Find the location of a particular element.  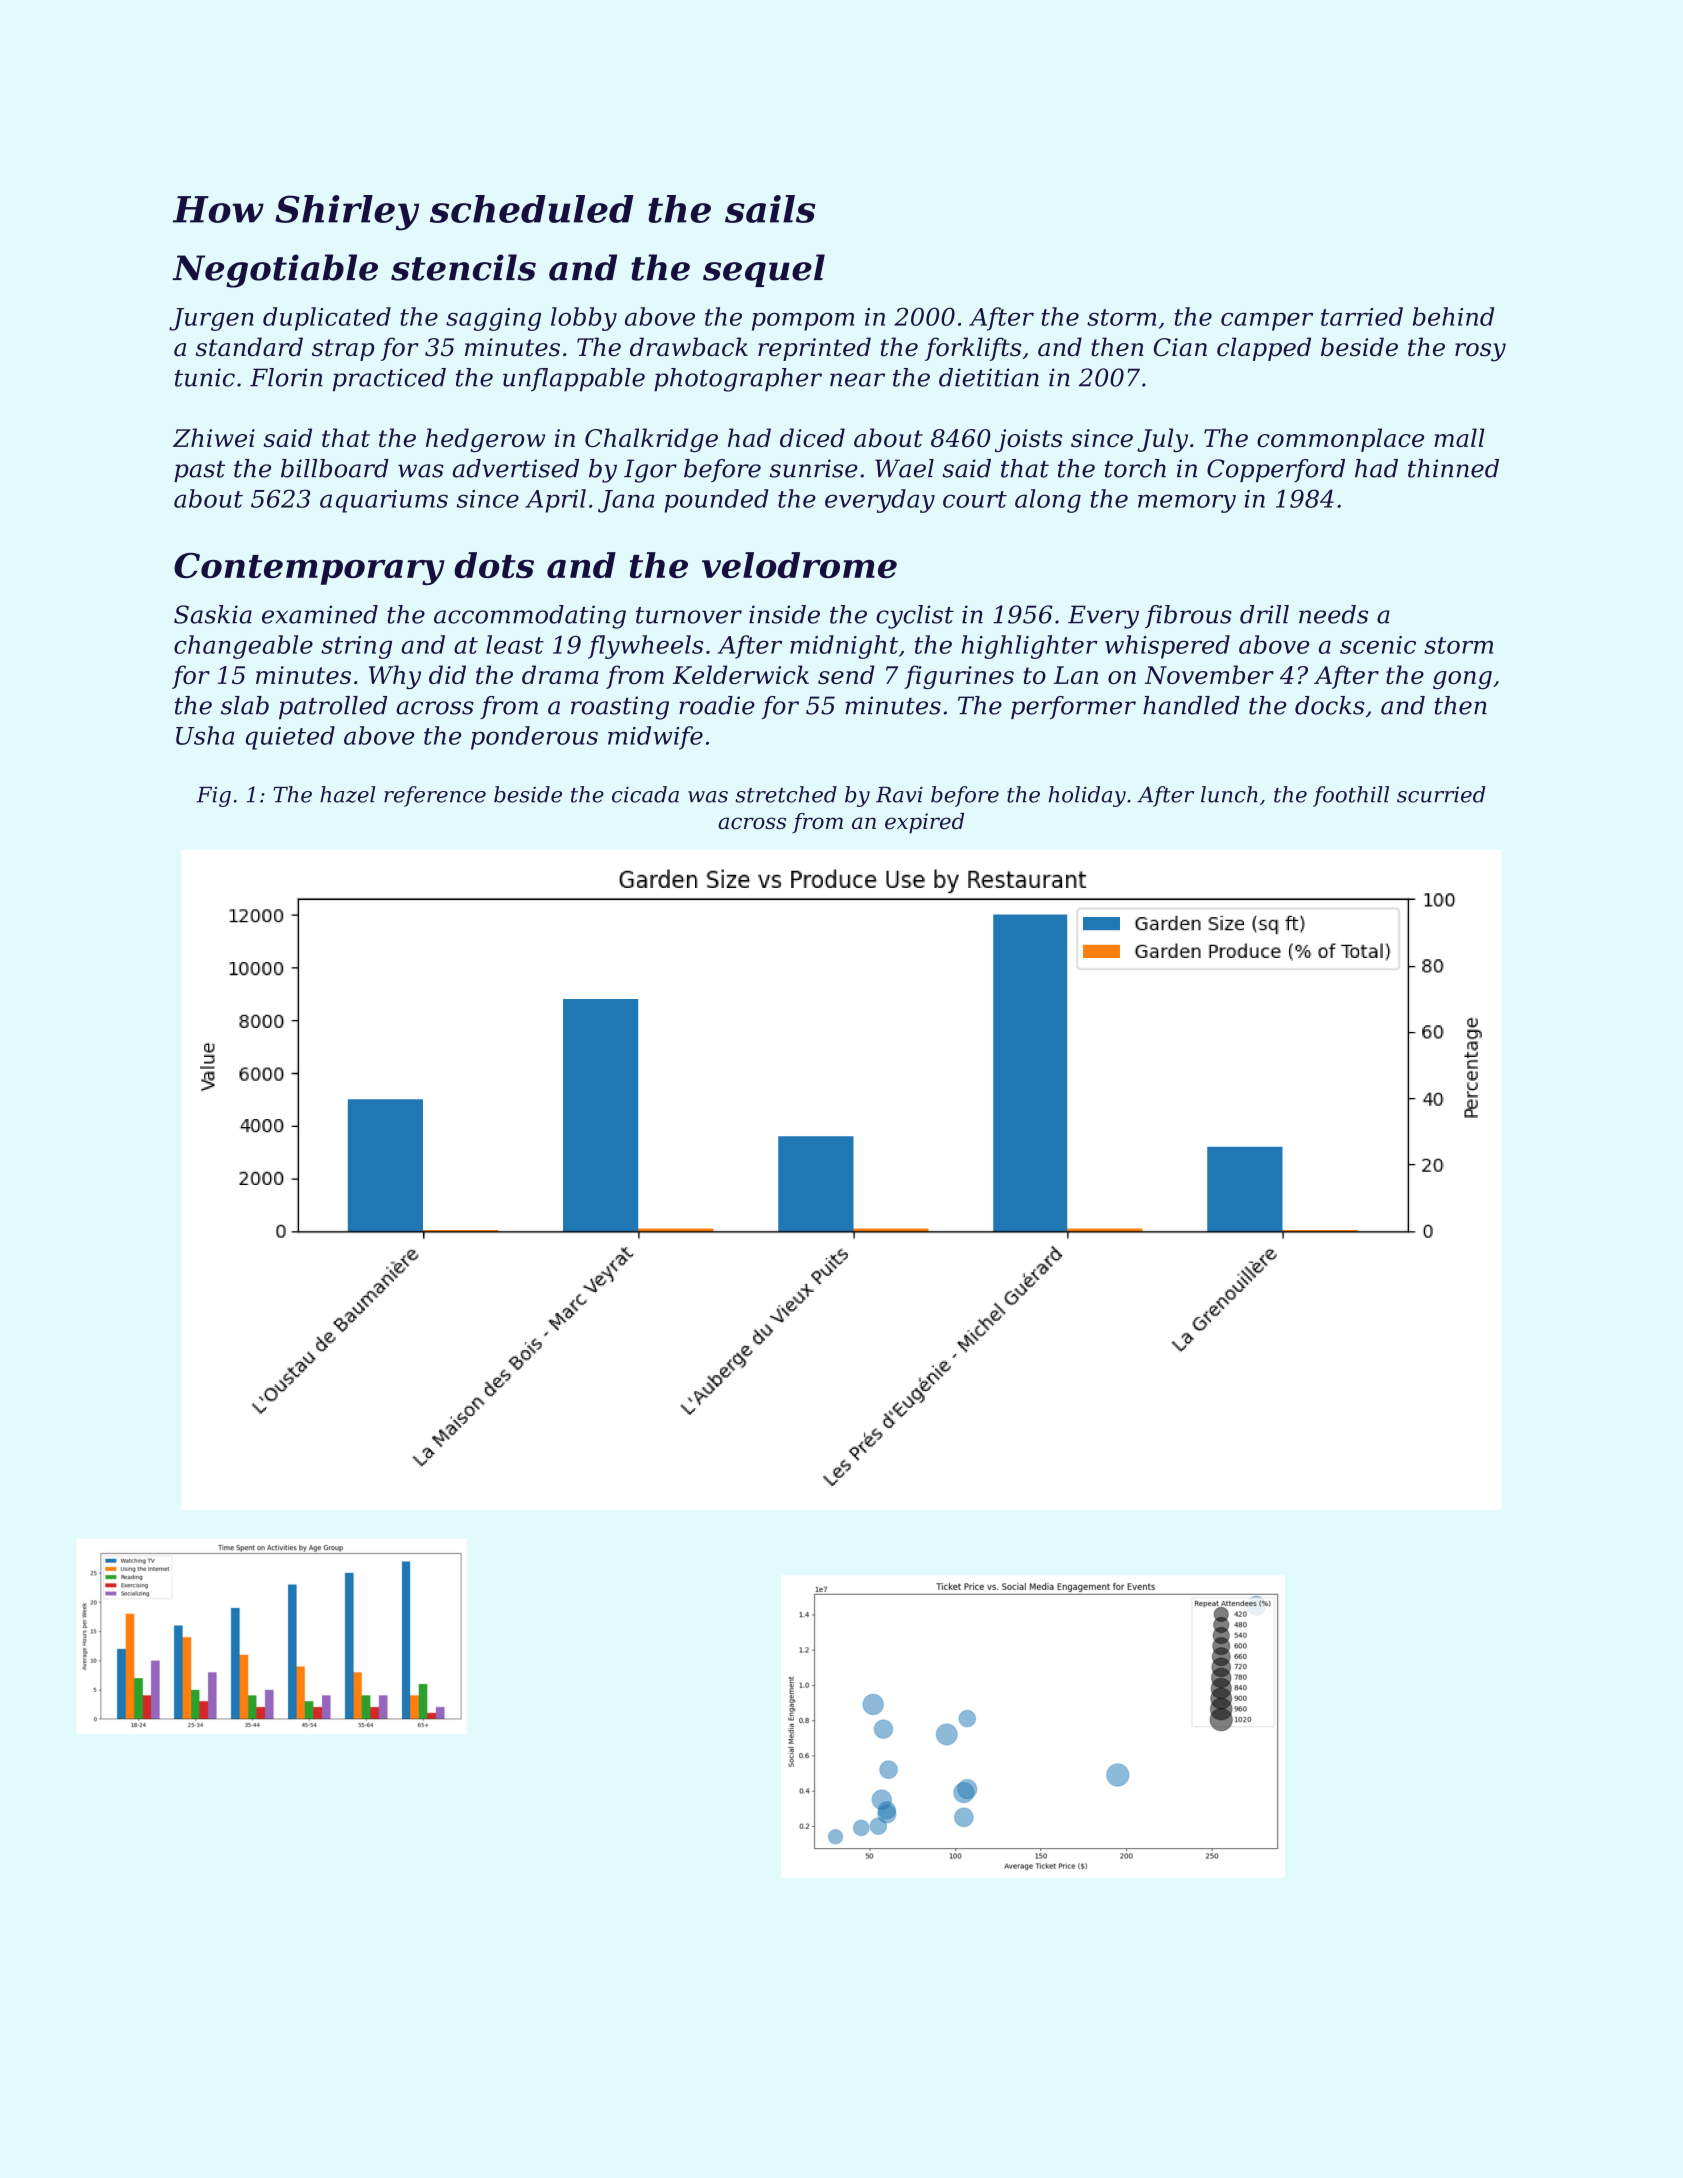

diced is located at coordinates (812, 437).
